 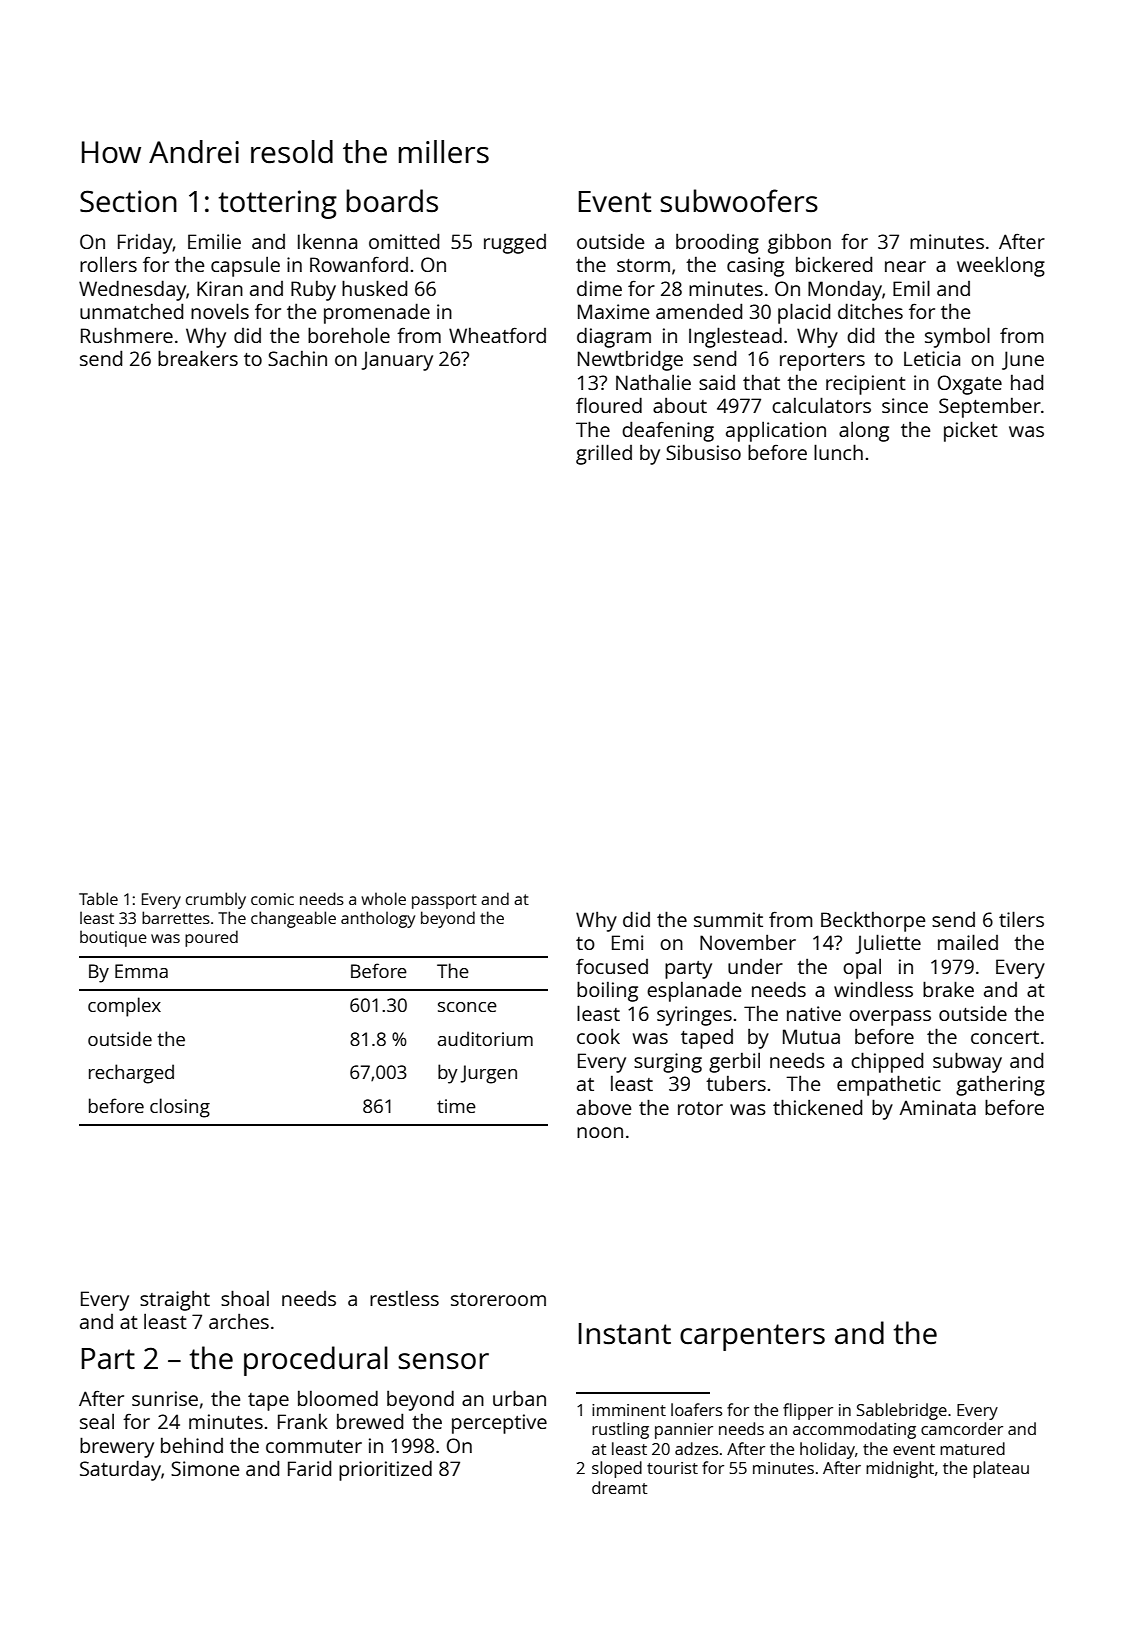 What do you see at coordinates (739, 201) in the page?
I see `subwoofers` at bounding box center [739, 201].
